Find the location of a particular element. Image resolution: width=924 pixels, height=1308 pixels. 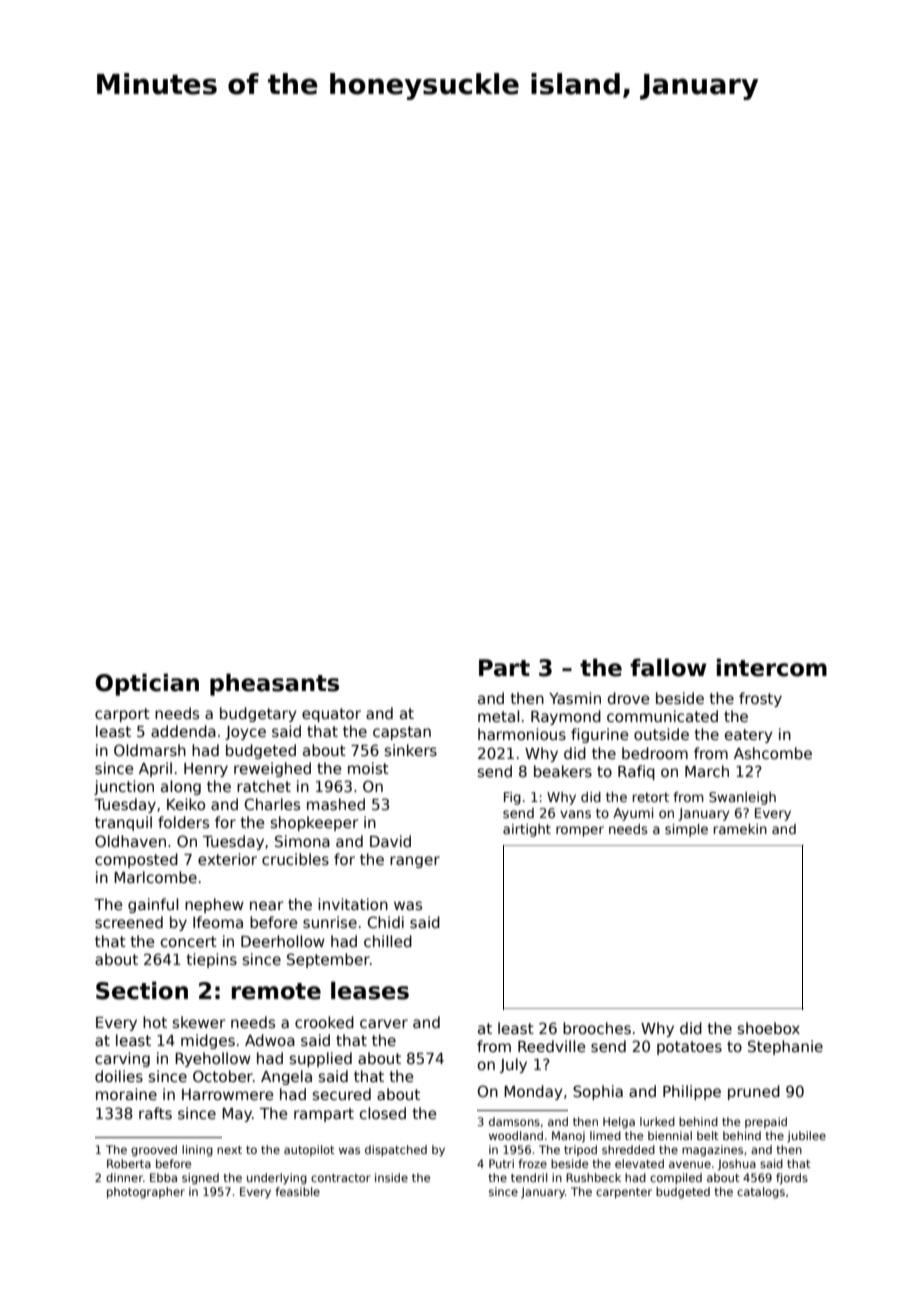

harmonious is located at coordinates (522, 734).
